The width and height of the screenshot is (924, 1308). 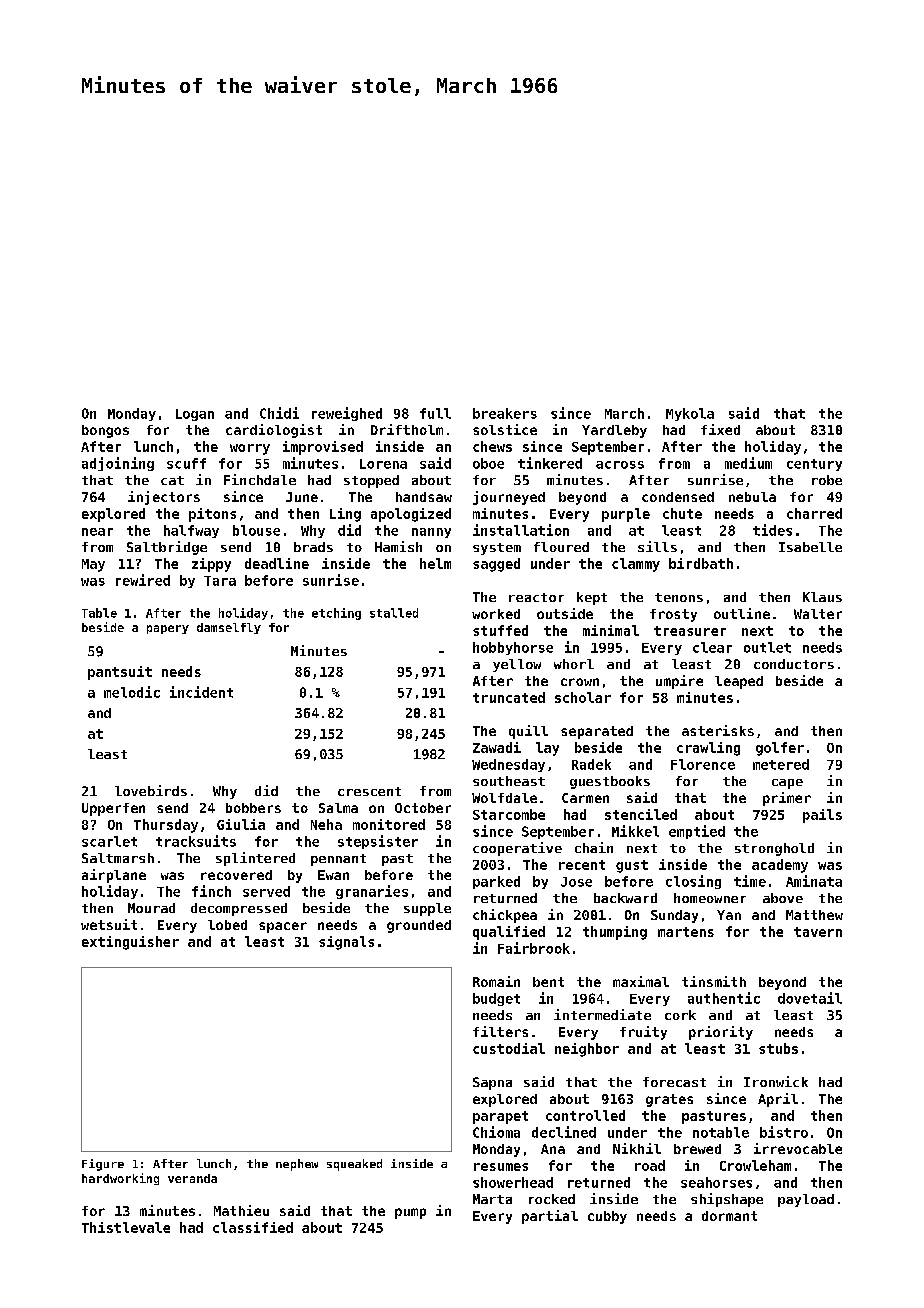 I want to click on umpire, so click(x=679, y=682).
